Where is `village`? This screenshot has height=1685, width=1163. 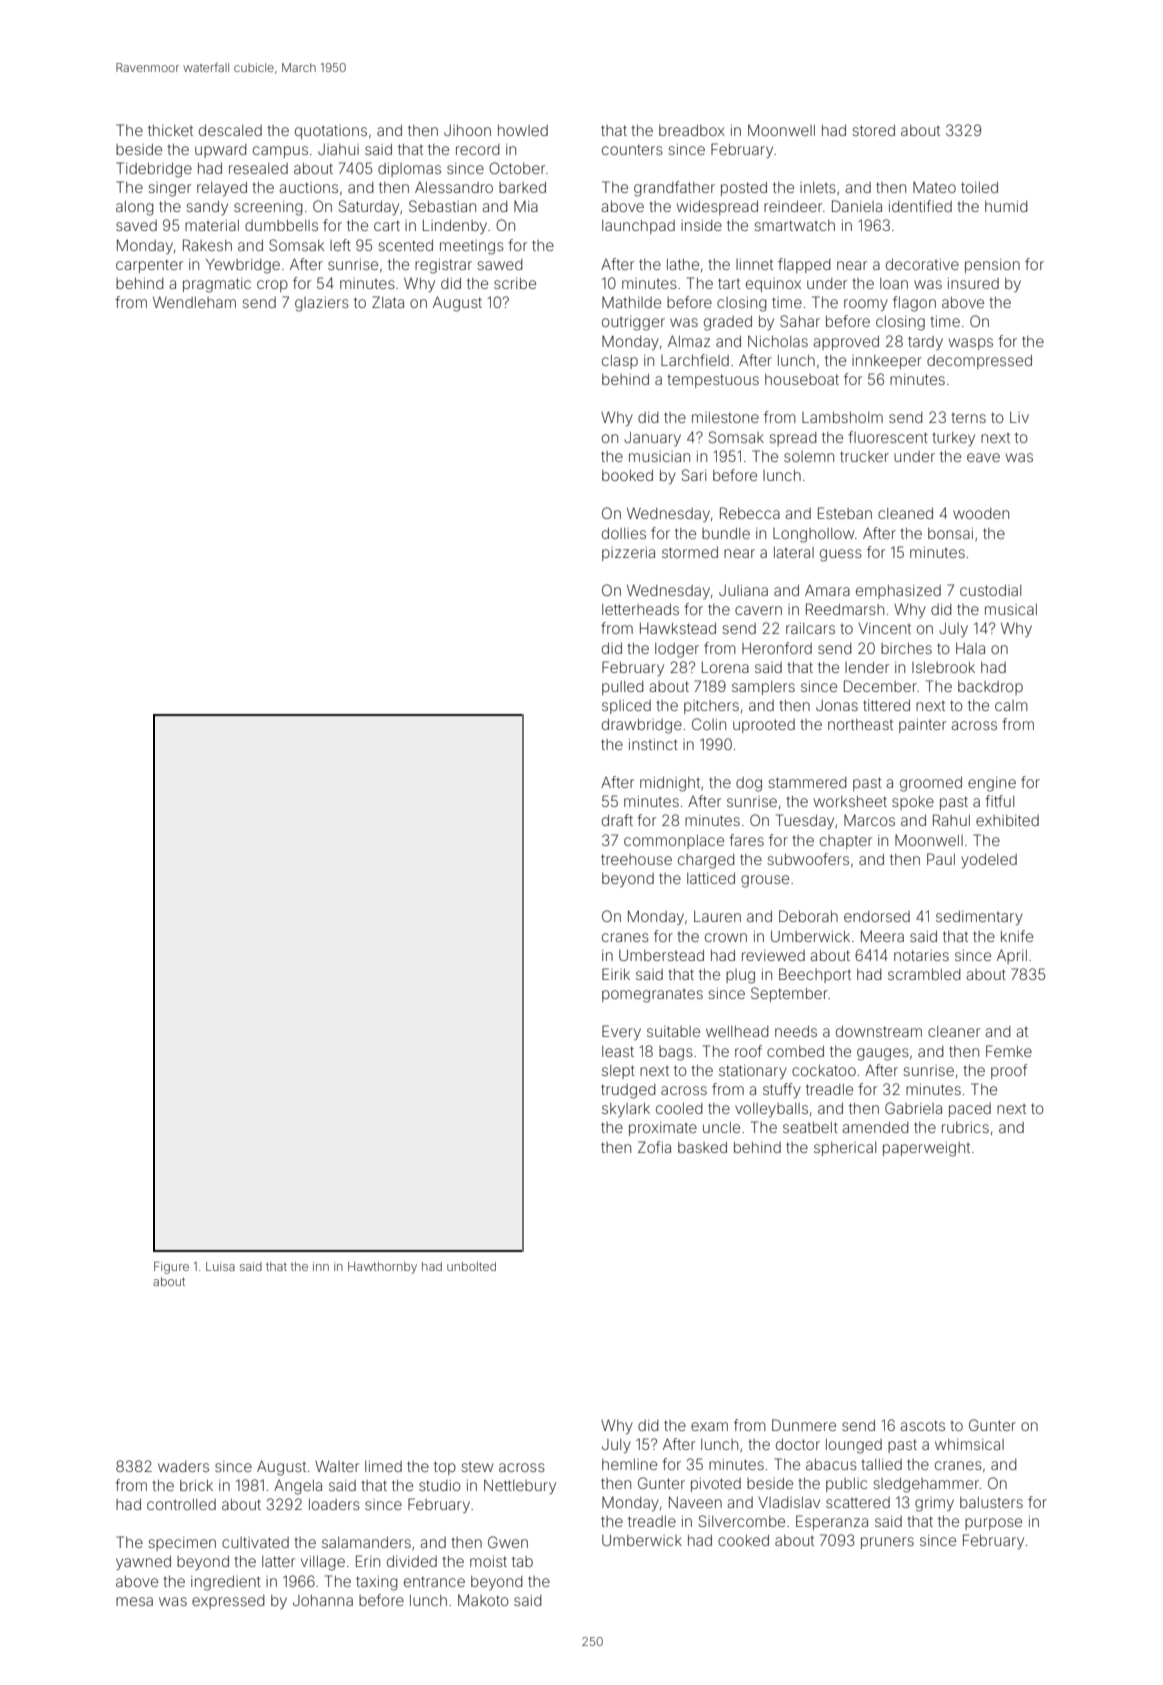 village is located at coordinates (323, 1563).
